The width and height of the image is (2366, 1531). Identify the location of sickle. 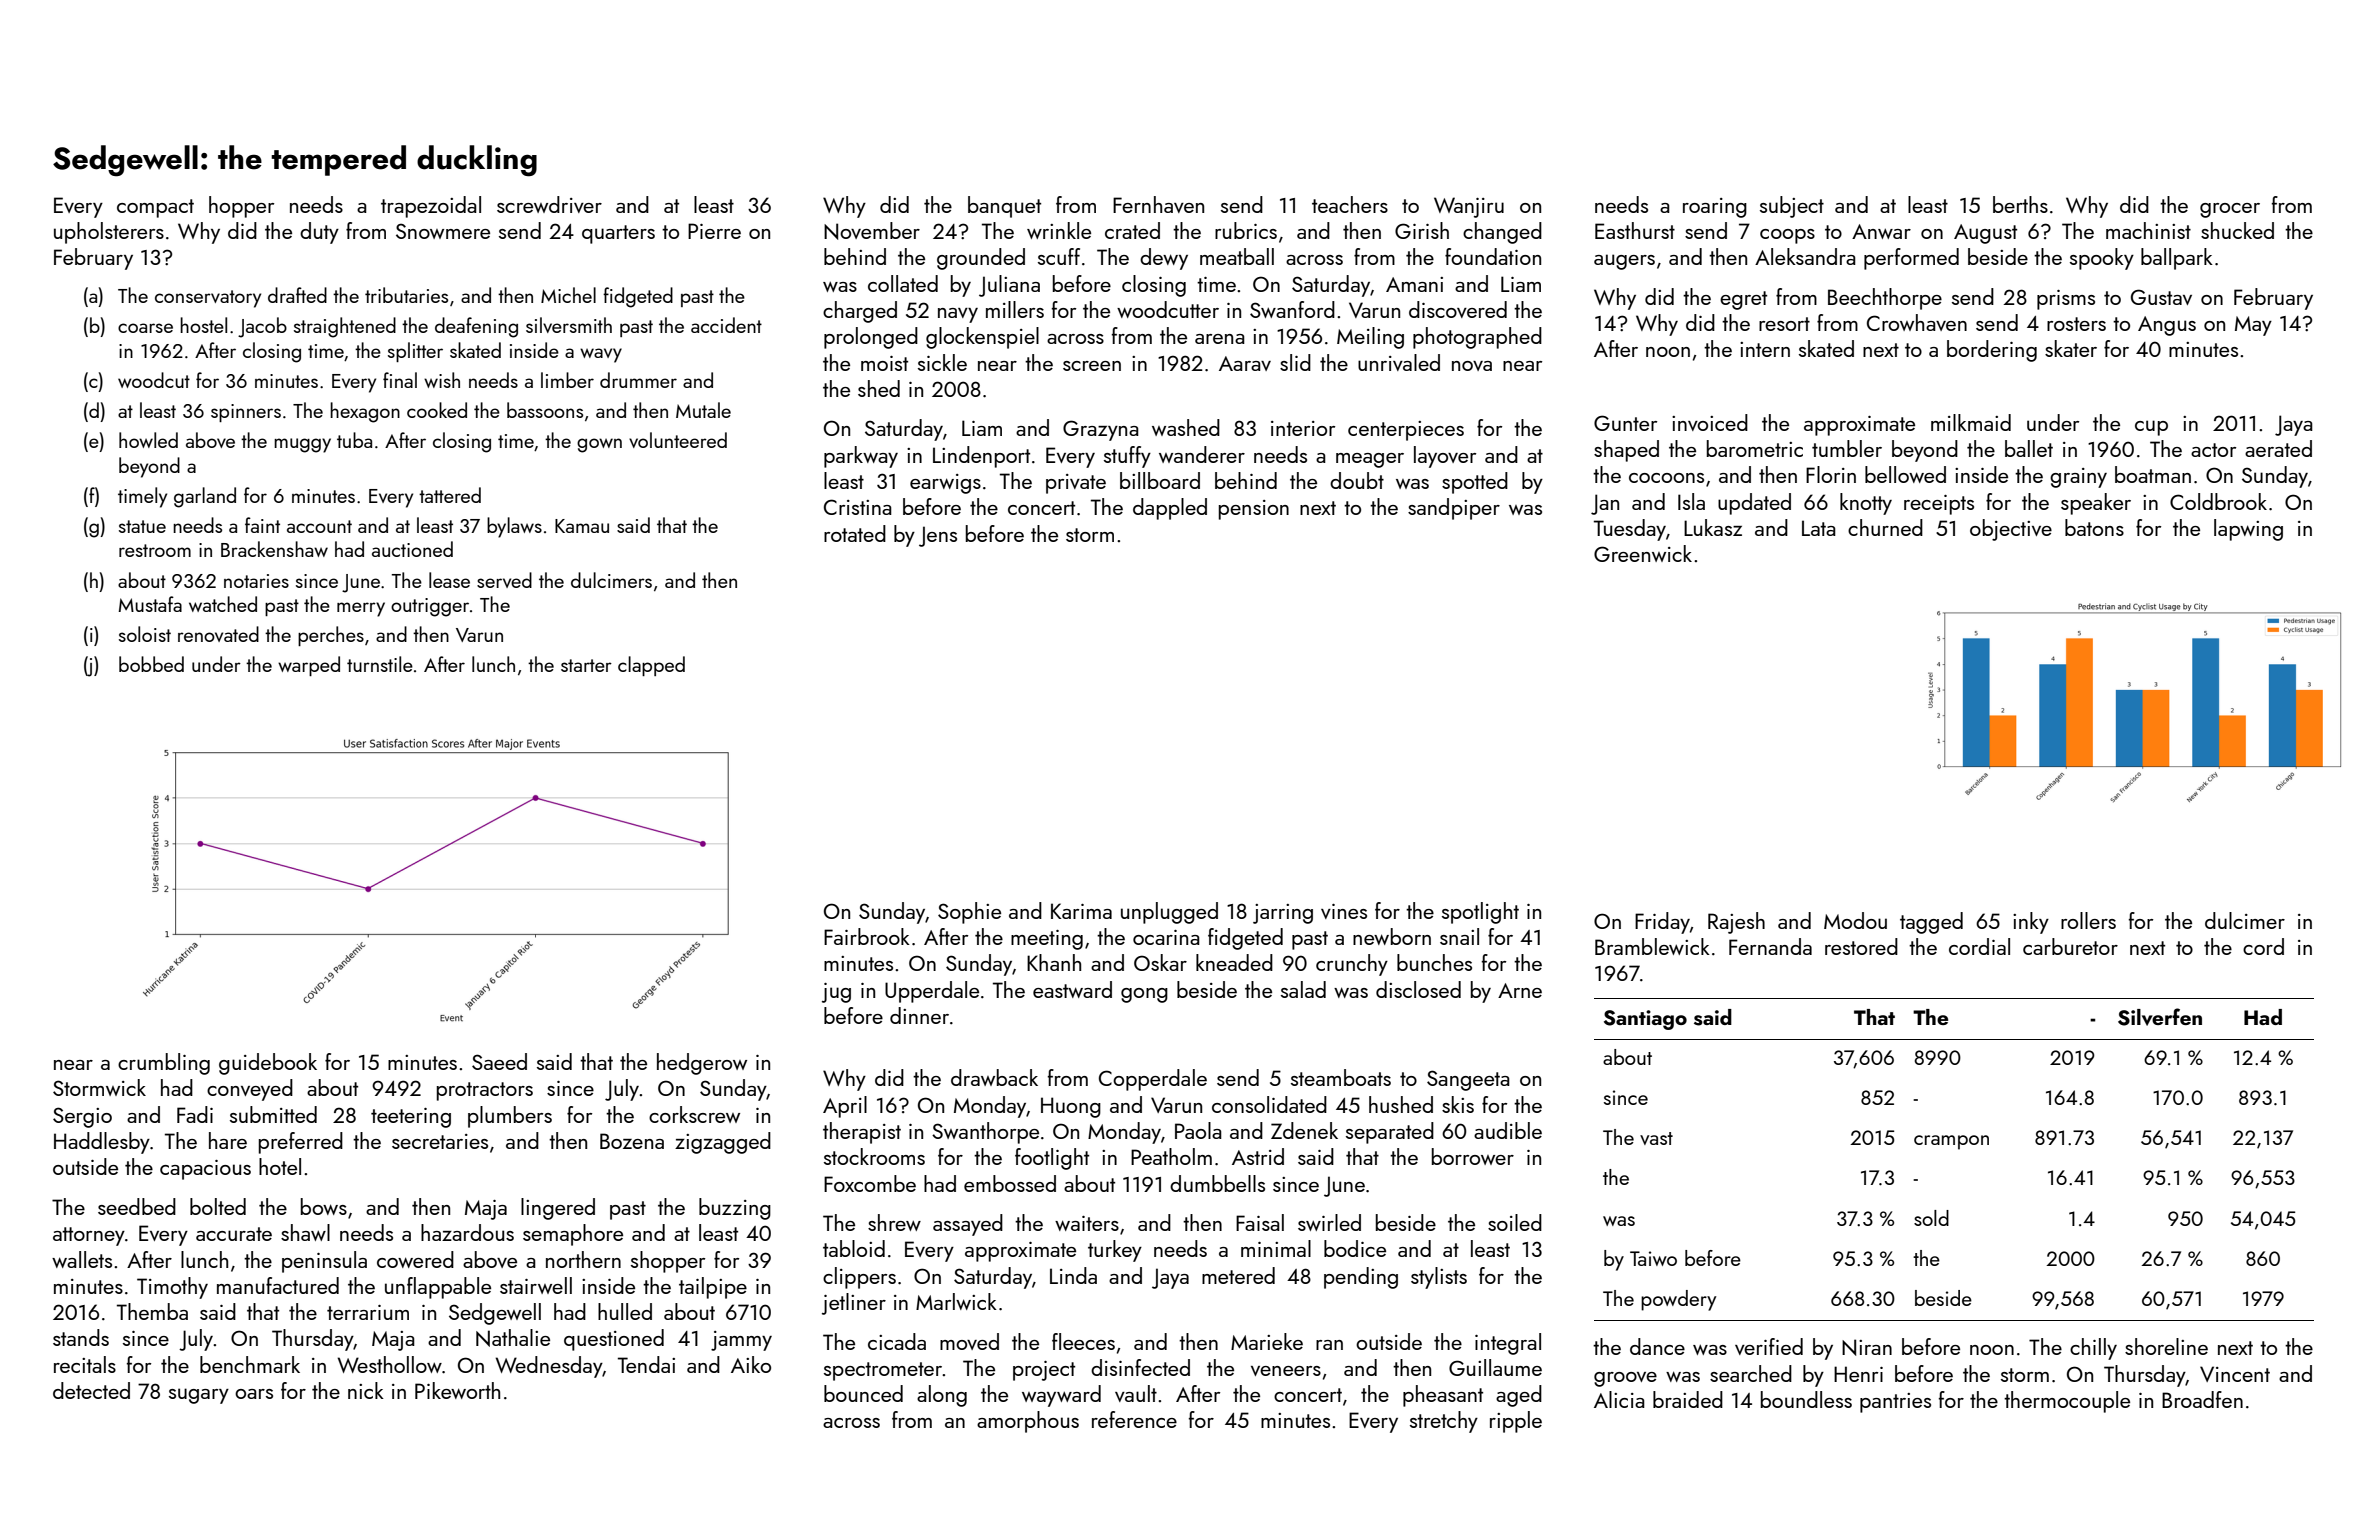
(942, 362).
